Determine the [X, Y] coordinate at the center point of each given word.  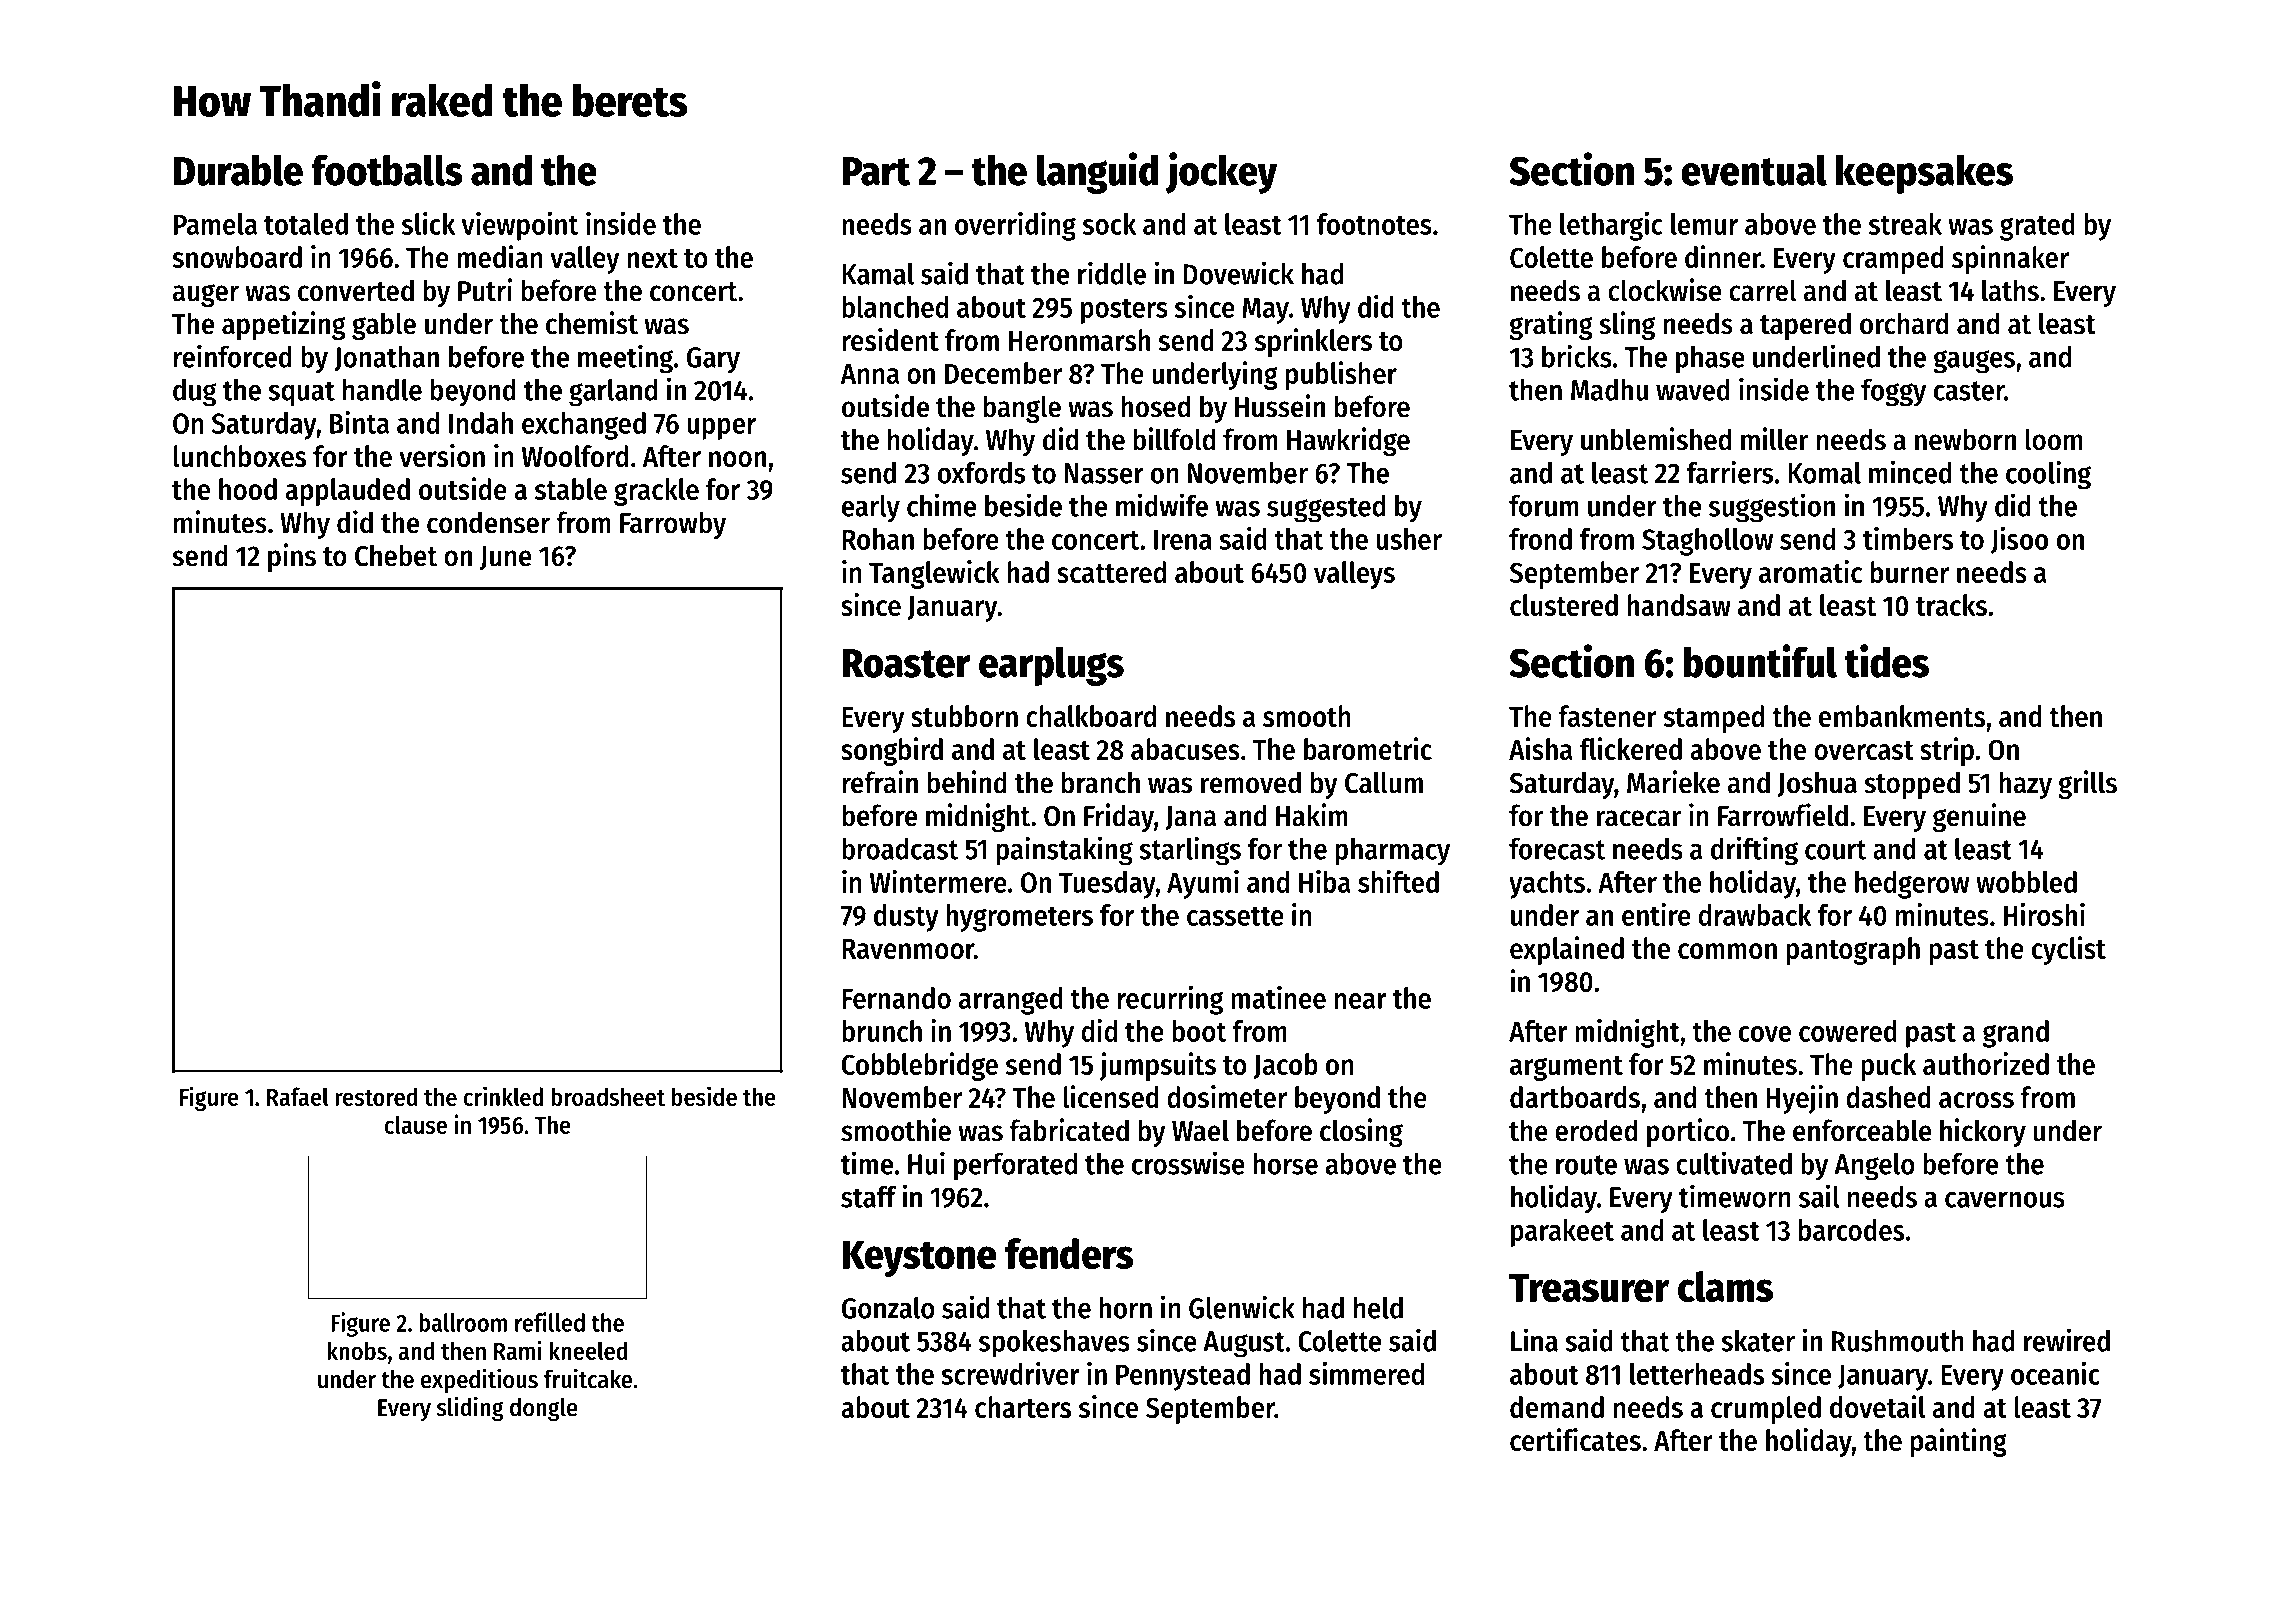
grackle [656, 492]
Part [876, 171]
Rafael [297, 1096]
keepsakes [1924, 174]
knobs [357, 1350]
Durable [238, 170]
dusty [906, 918]
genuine [1979, 817]
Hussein [1280, 406]
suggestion [1772, 508]
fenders [1069, 1253]
